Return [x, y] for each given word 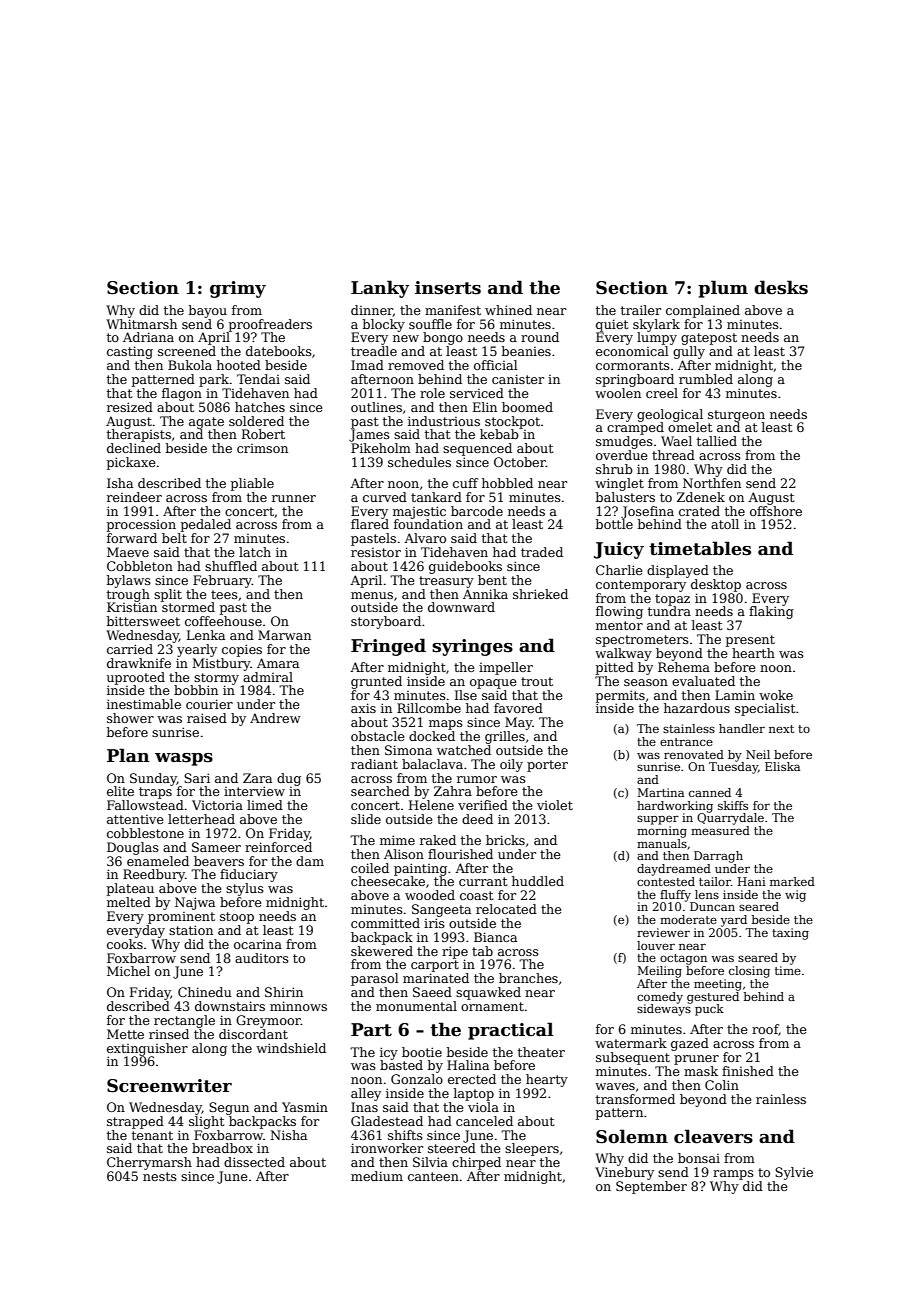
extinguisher [147, 1049]
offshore [776, 511]
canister [518, 379]
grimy [238, 289]
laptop [474, 1094]
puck [709, 1010]
